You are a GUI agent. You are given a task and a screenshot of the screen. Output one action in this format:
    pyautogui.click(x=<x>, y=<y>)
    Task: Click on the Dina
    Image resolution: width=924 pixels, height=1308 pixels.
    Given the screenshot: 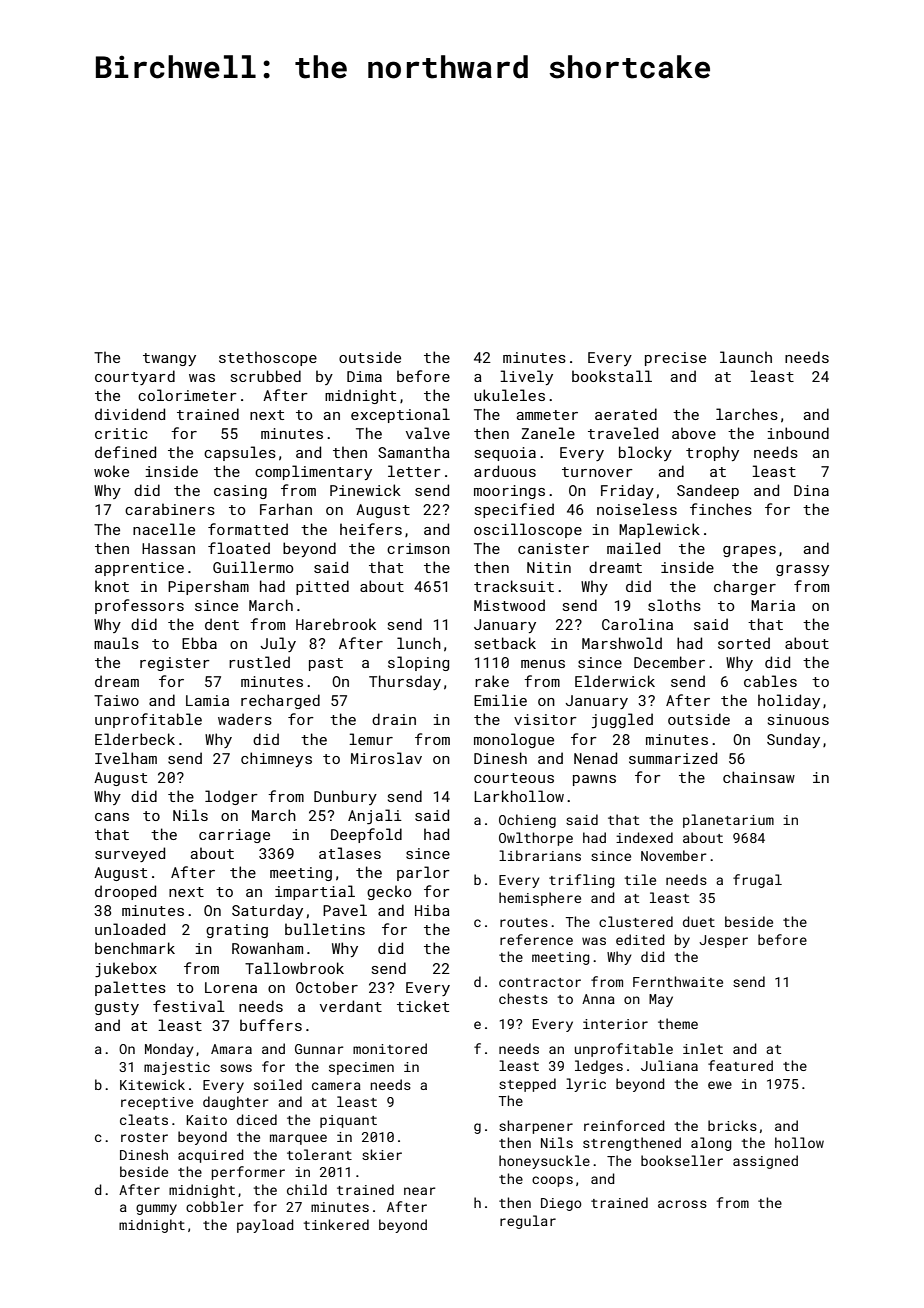 What is the action you would take?
    pyautogui.click(x=811, y=490)
